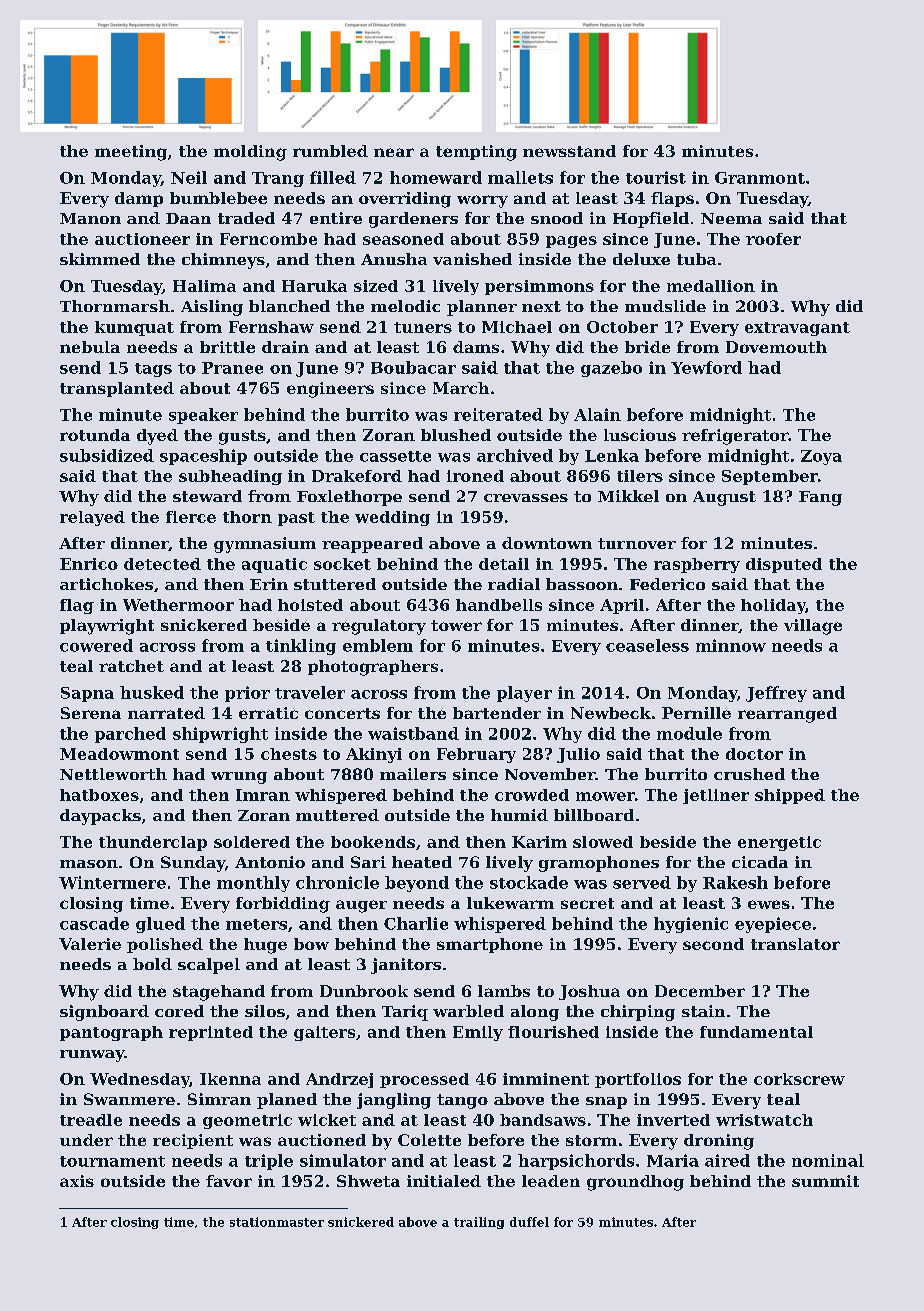  Describe the element at coordinates (269, 584) in the page. I see `Erin` at that location.
